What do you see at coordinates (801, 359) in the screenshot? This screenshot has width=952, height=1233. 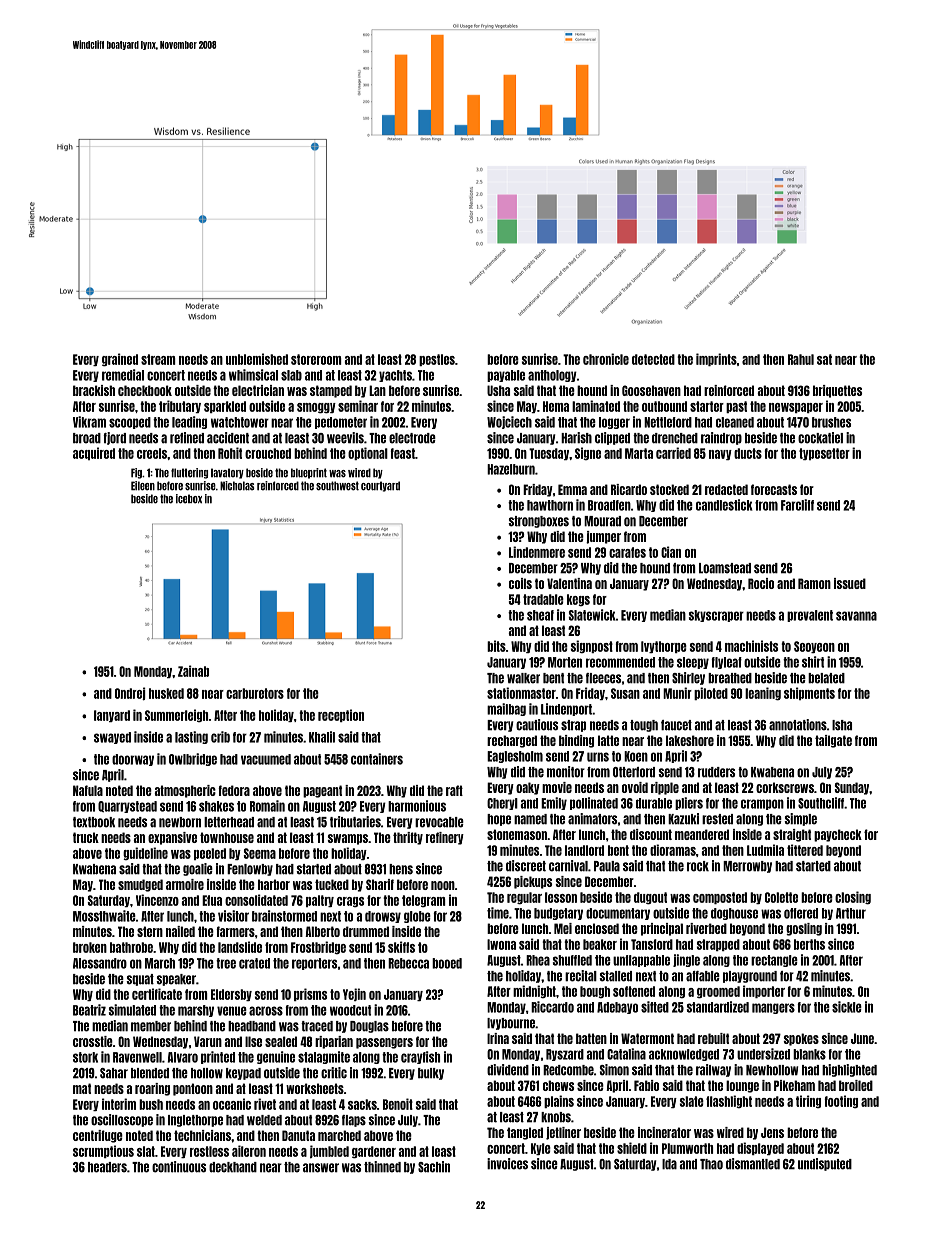 I see `Rahul` at bounding box center [801, 359].
